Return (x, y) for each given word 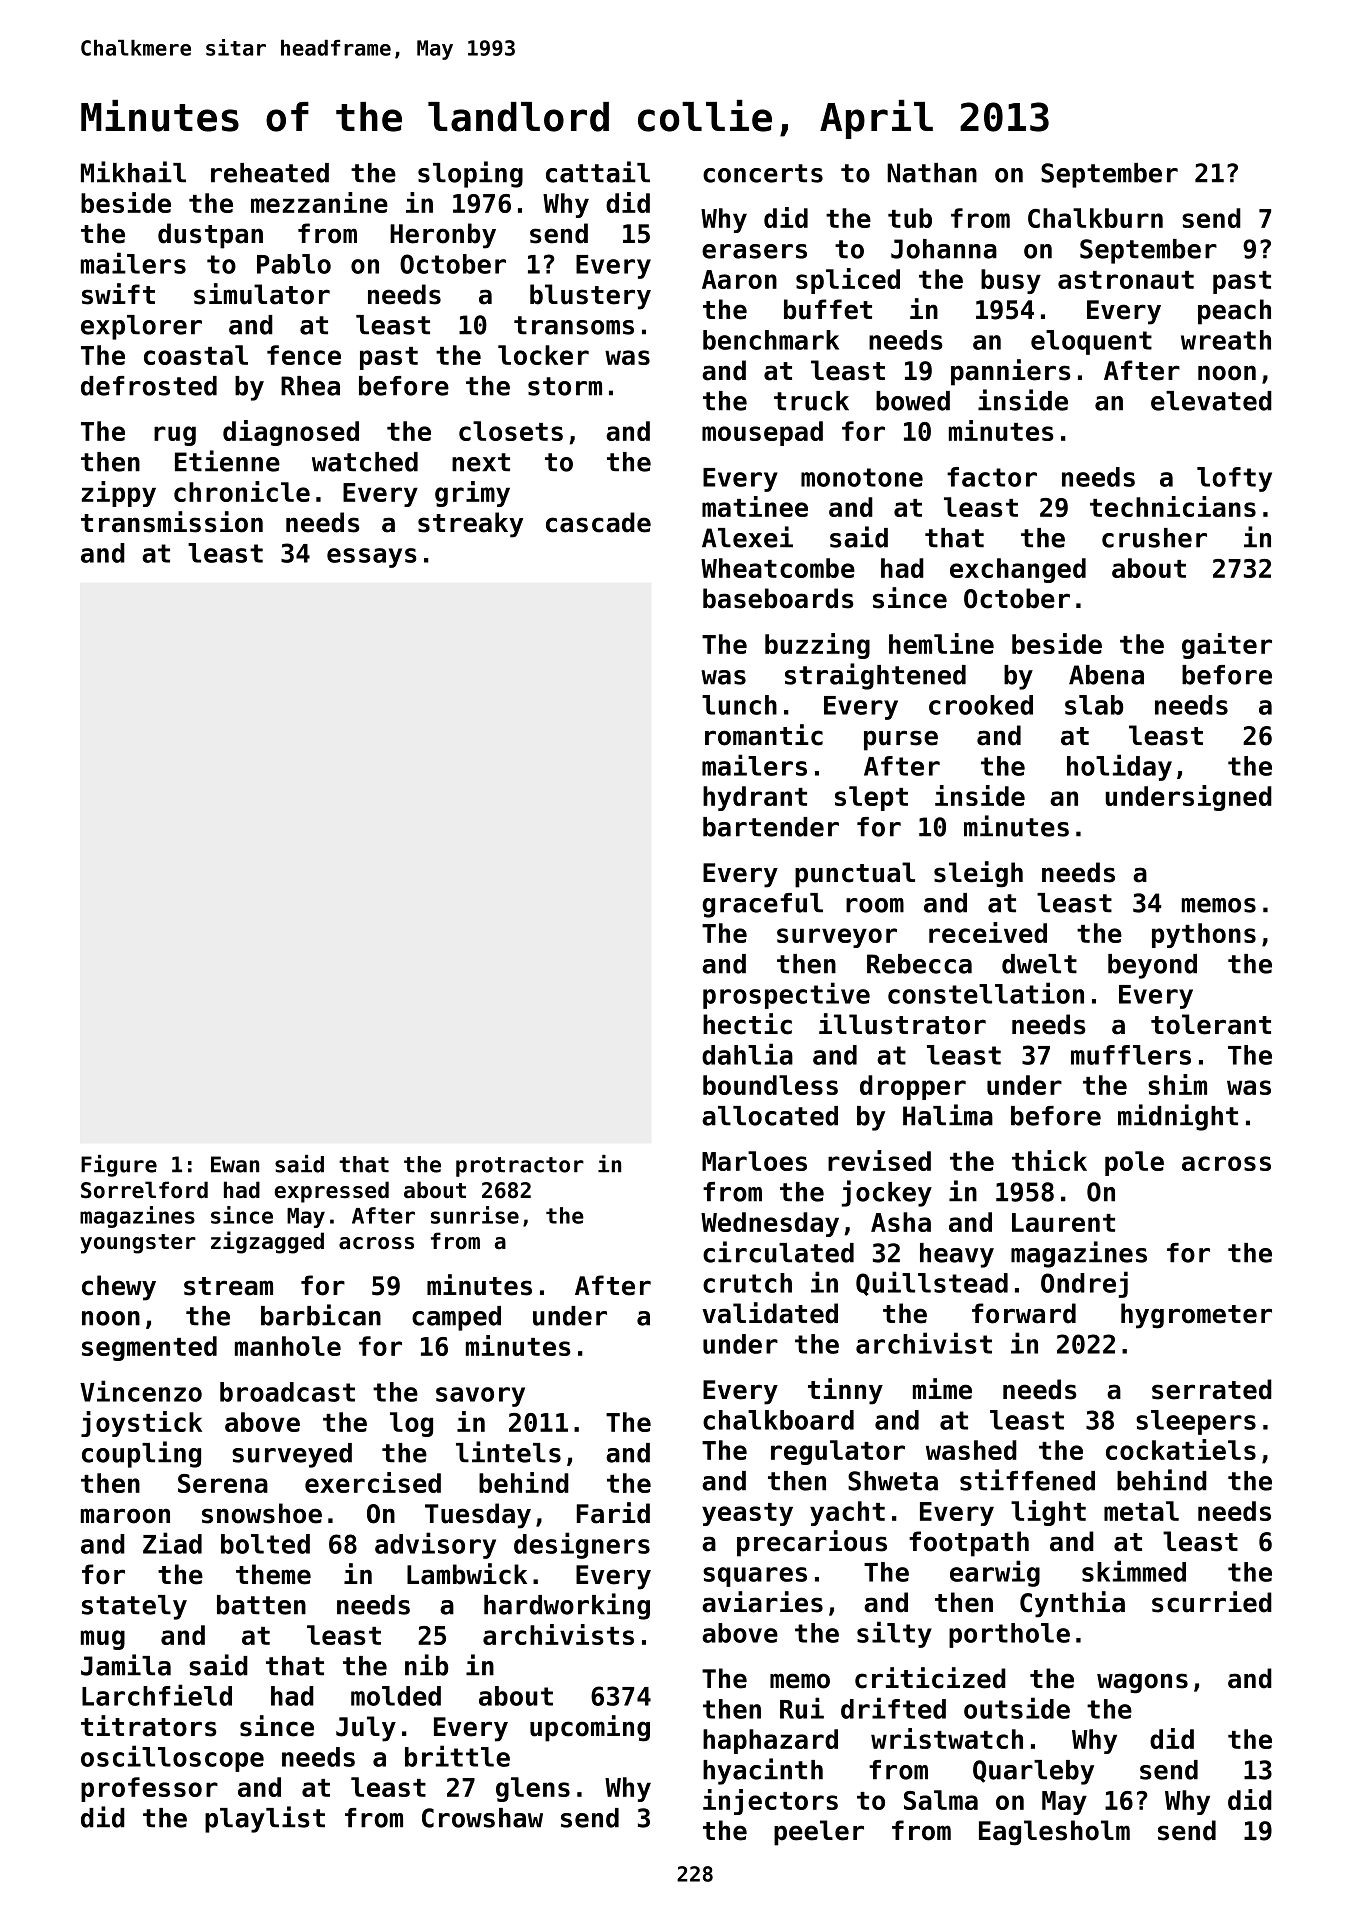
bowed (913, 401)
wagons (1142, 1683)
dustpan (210, 236)
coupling (141, 1454)
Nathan (932, 173)
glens (533, 1789)
